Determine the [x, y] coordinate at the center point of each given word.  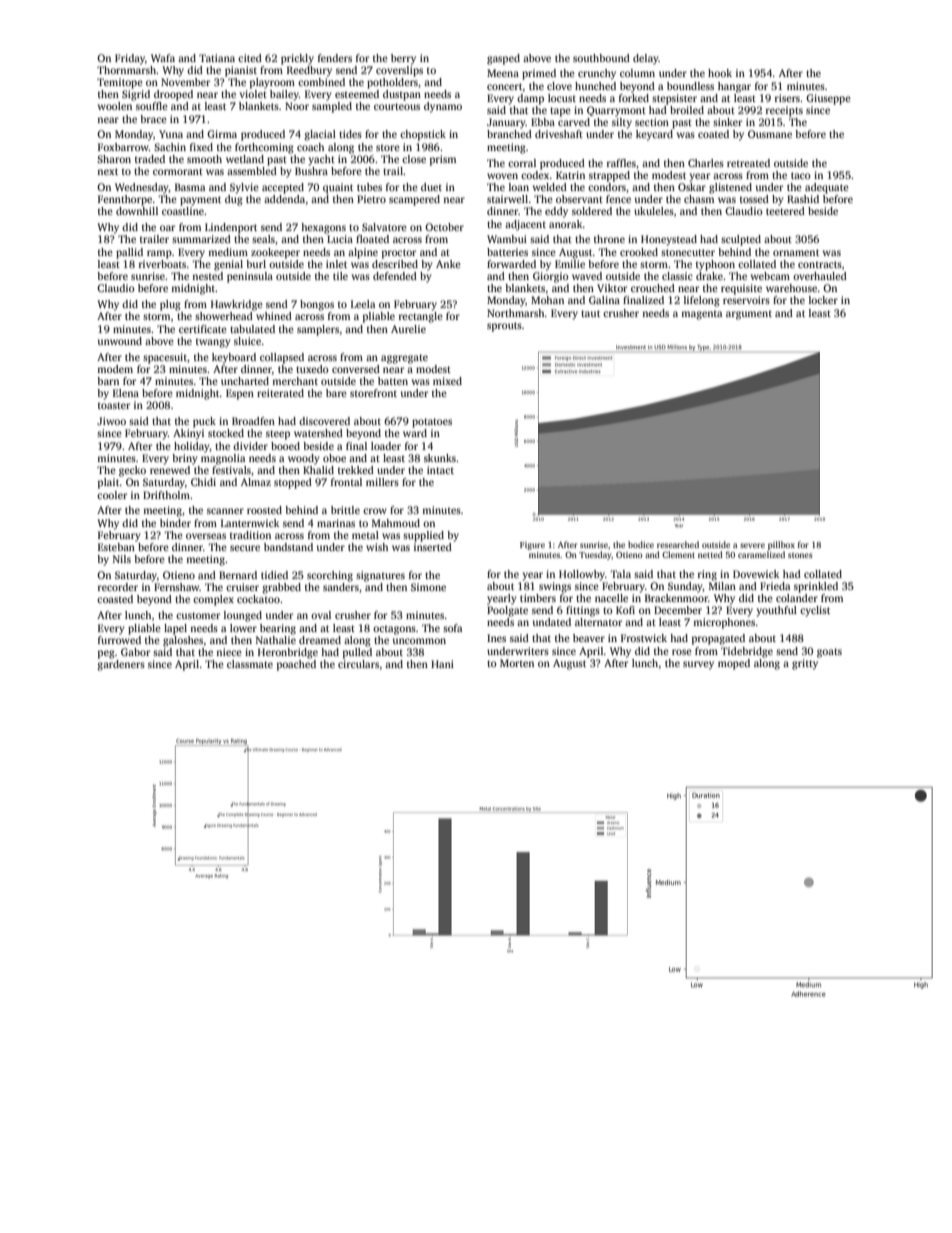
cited [250, 58]
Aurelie [408, 329]
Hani [442, 664]
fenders [335, 58]
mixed [447, 381]
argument [749, 315]
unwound [120, 341]
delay [646, 59]
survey [698, 665]
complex [213, 600]
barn [108, 381]
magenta [701, 315]
